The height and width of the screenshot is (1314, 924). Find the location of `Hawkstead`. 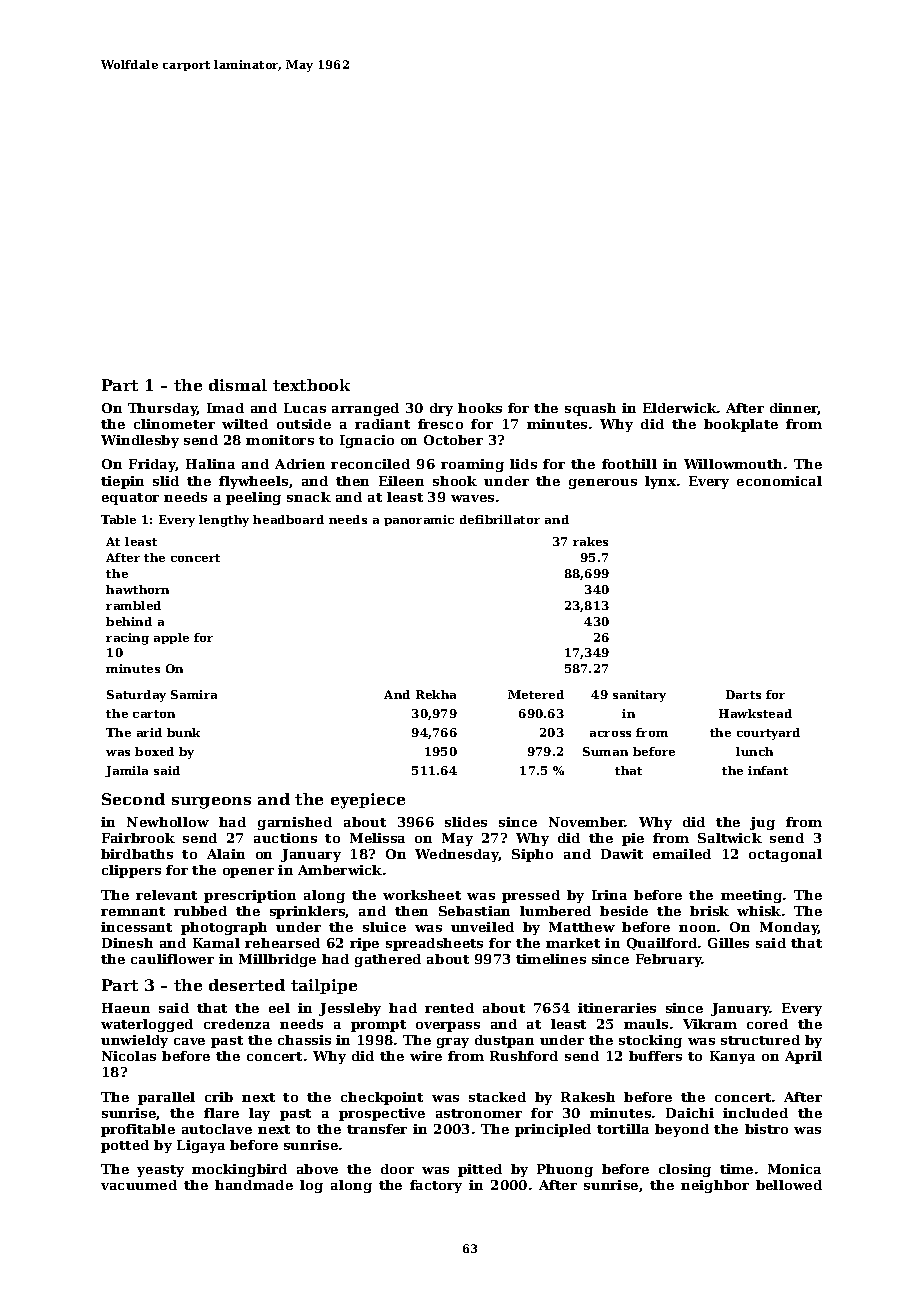

Hawkstead is located at coordinates (755, 713).
